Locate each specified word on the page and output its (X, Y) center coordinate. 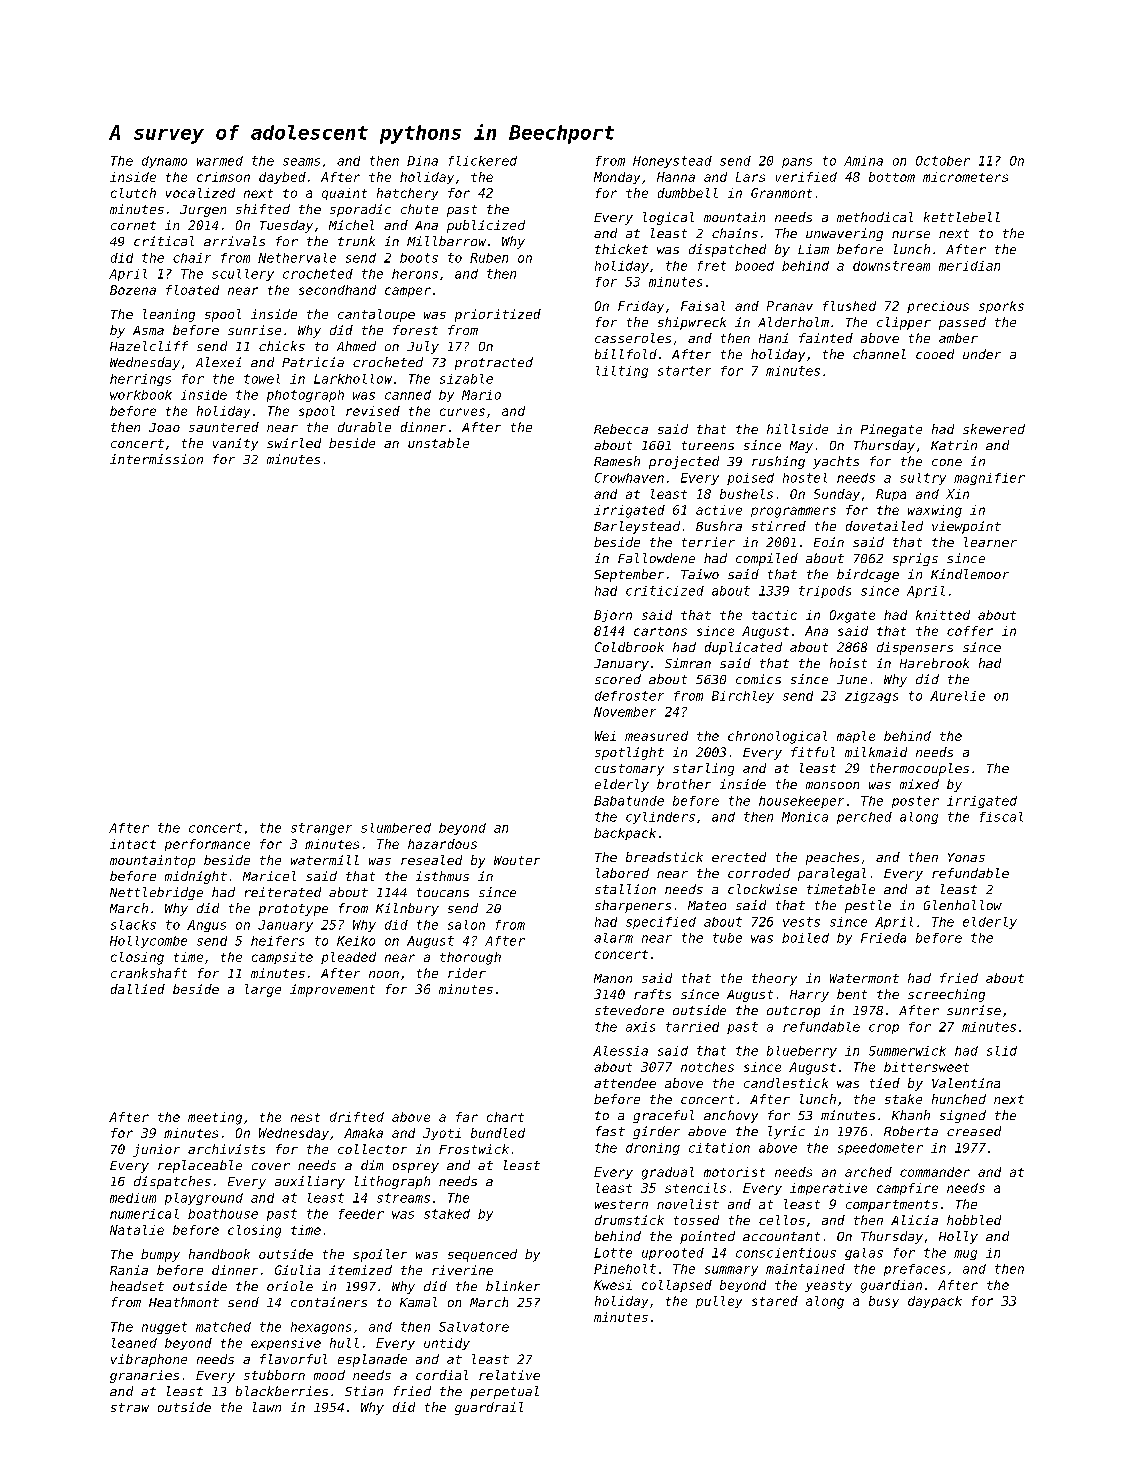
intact (133, 844)
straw (130, 1407)
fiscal (1001, 817)
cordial (442, 1375)
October (943, 161)
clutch (133, 193)
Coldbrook (629, 647)
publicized (486, 226)
